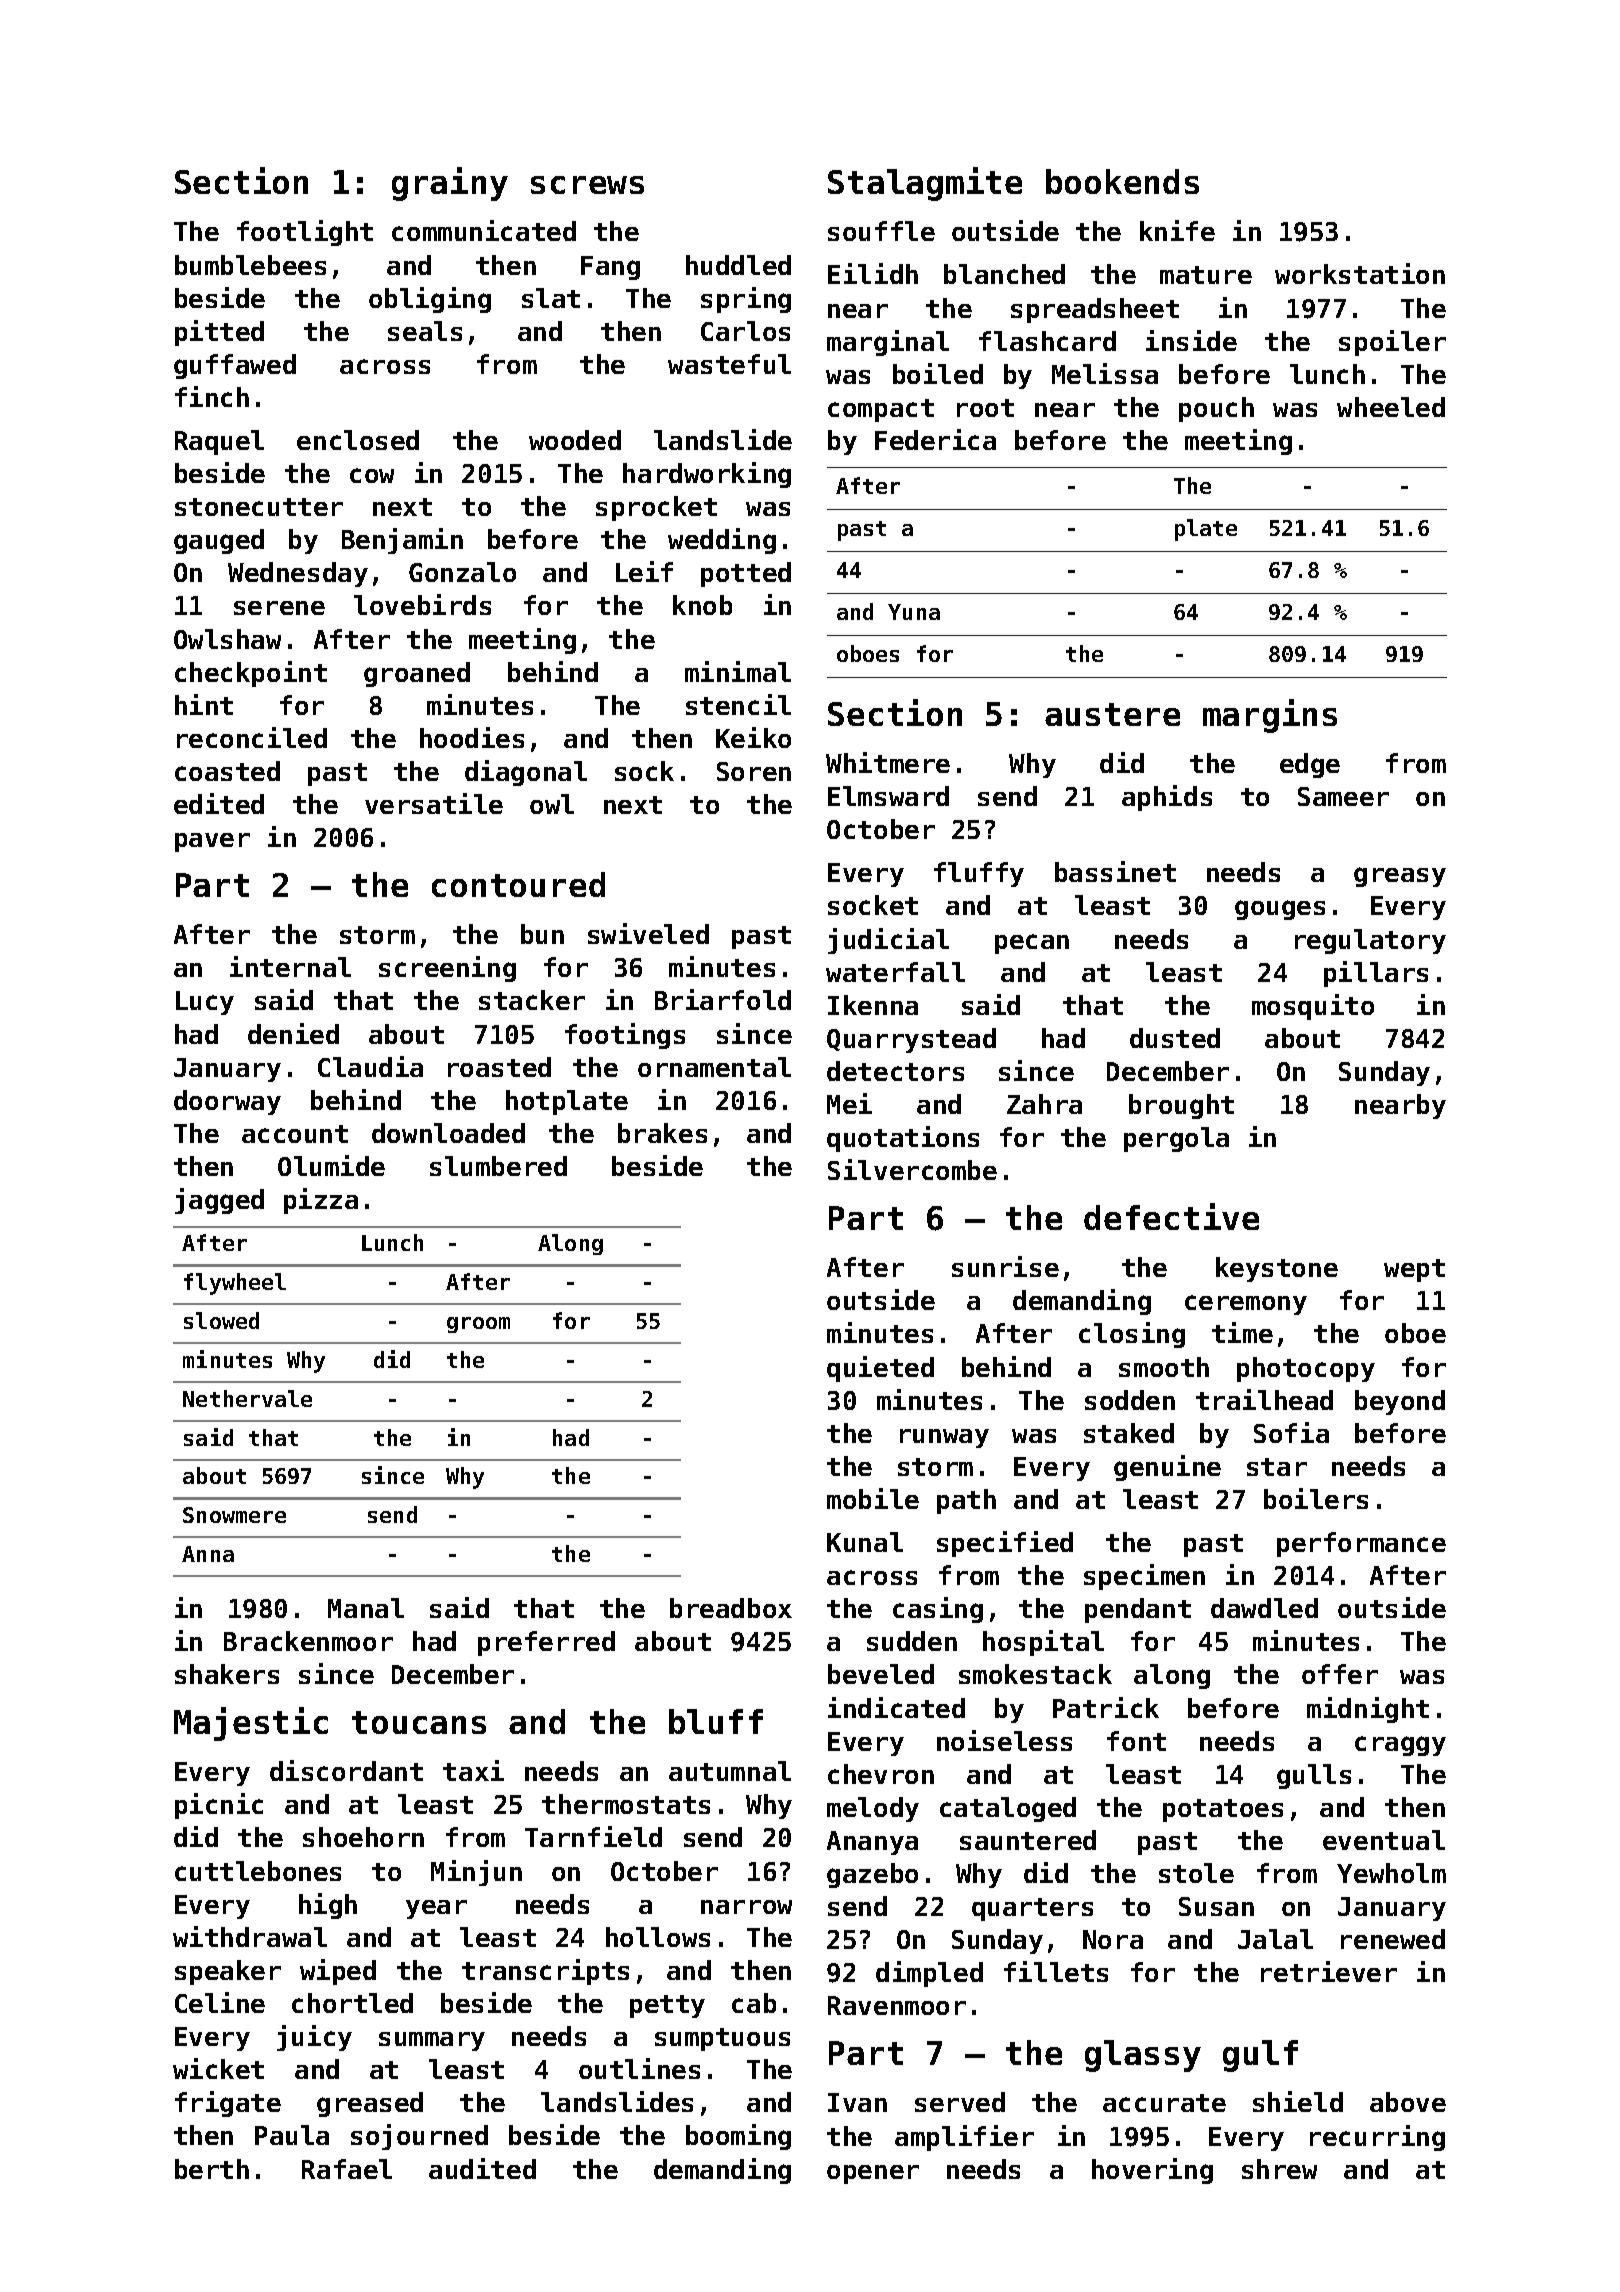 This page has width=1620, height=2292. I want to click on shoehorn, so click(363, 1837).
